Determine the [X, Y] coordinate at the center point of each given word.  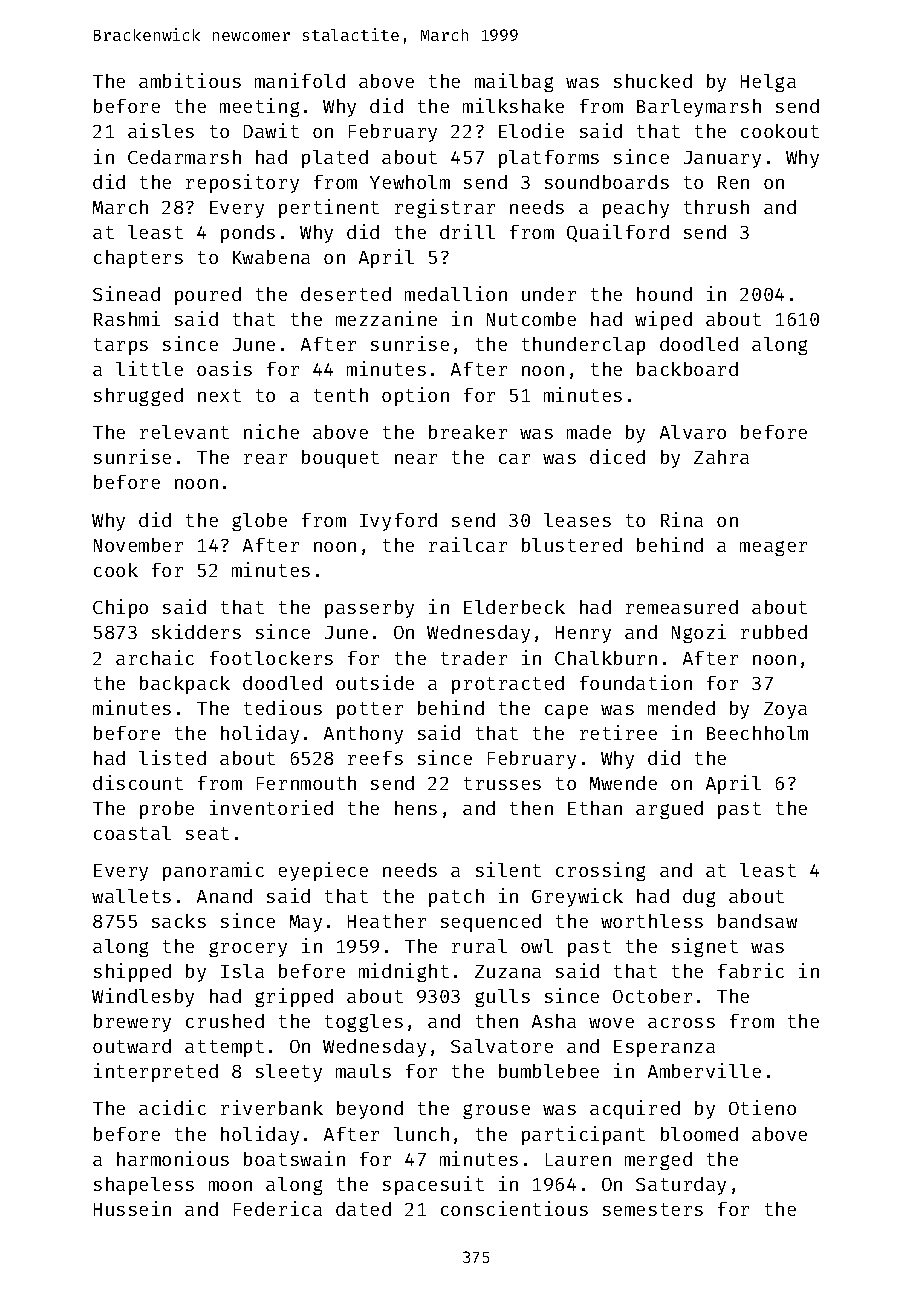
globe [259, 522]
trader [474, 658]
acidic [172, 1107]
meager [773, 548]
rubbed [774, 632]
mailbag [514, 82]
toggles [364, 1023]
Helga [768, 83]
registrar [445, 208]
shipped [132, 972]
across [681, 1023]
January [722, 159]
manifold [300, 80]
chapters [138, 259]
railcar [468, 544]
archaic [155, 657]
